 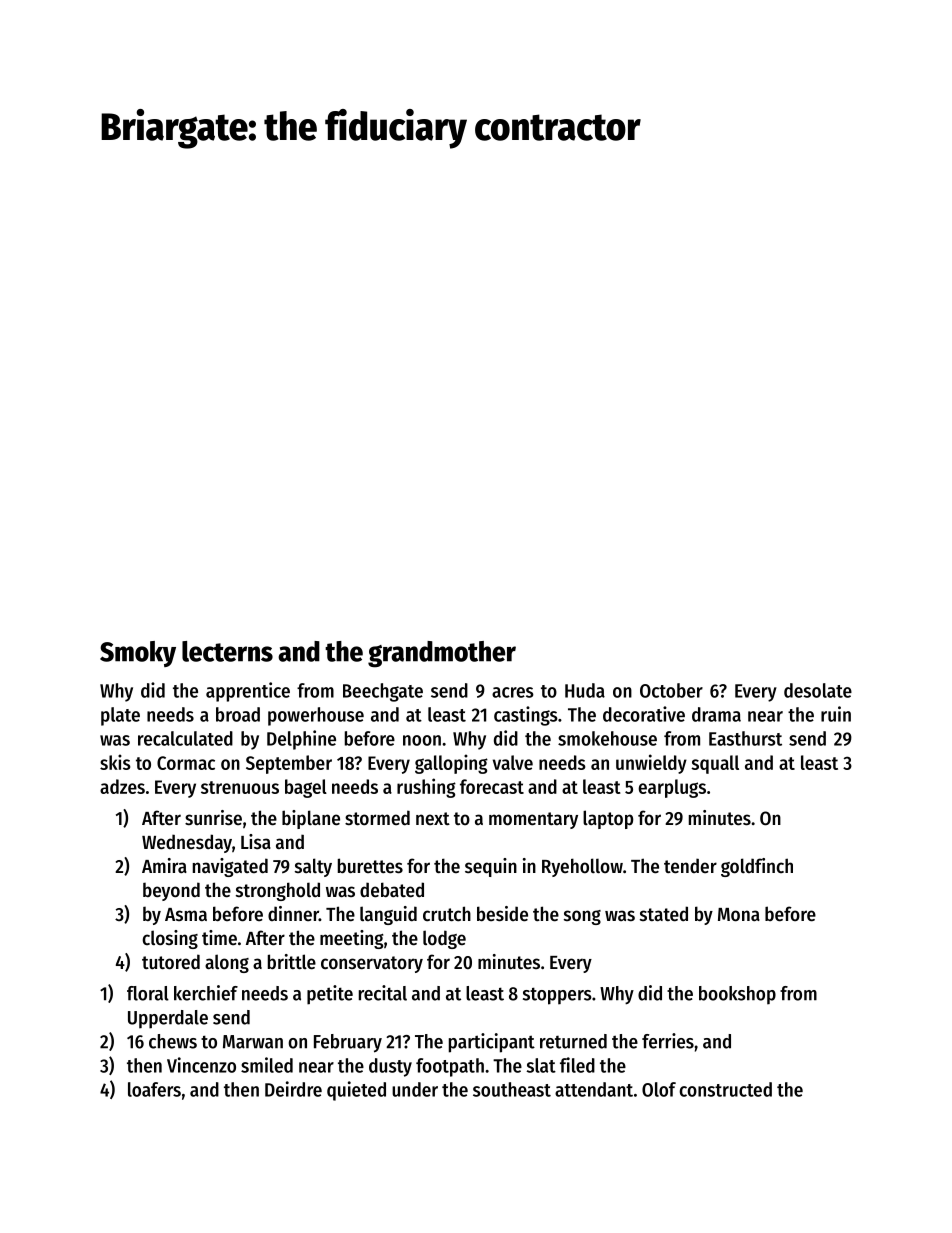 What do you see at coordinates (306, 788) in the page?
I see `bagel` at bounding box center [306, 788].
